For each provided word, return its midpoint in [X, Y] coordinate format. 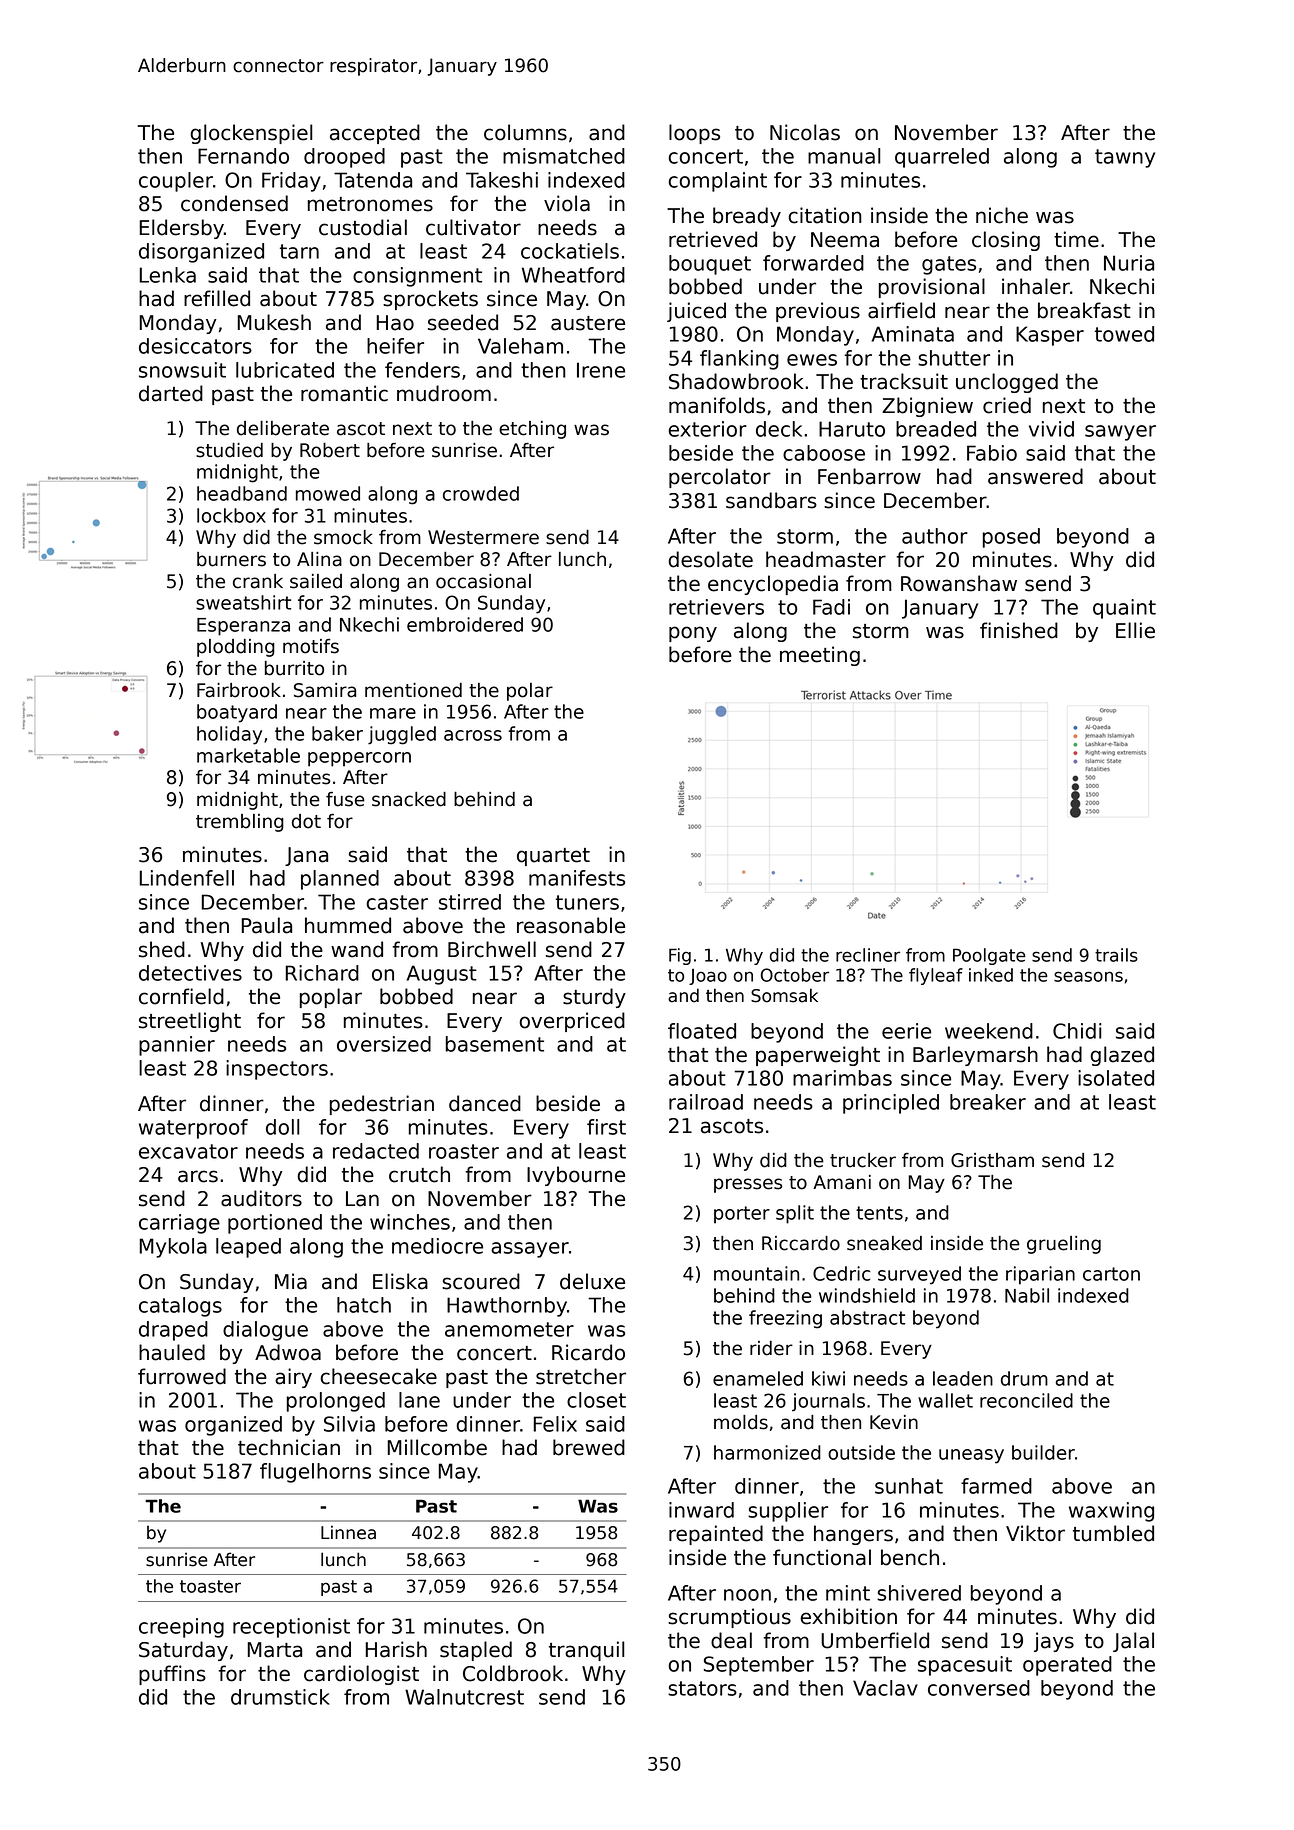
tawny [1125, 158]
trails [1116, 955]
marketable [248, 755]
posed [1011, 538]
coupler [176, 182]
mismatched [564, 156]
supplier [788, 1512]
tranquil [586, 1651]
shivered [919, 1593]
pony [693, 634]
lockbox [231, 515]
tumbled [1113, 1533]
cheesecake [378, 1376]
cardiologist [361, 1675]
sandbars [771, 500]
